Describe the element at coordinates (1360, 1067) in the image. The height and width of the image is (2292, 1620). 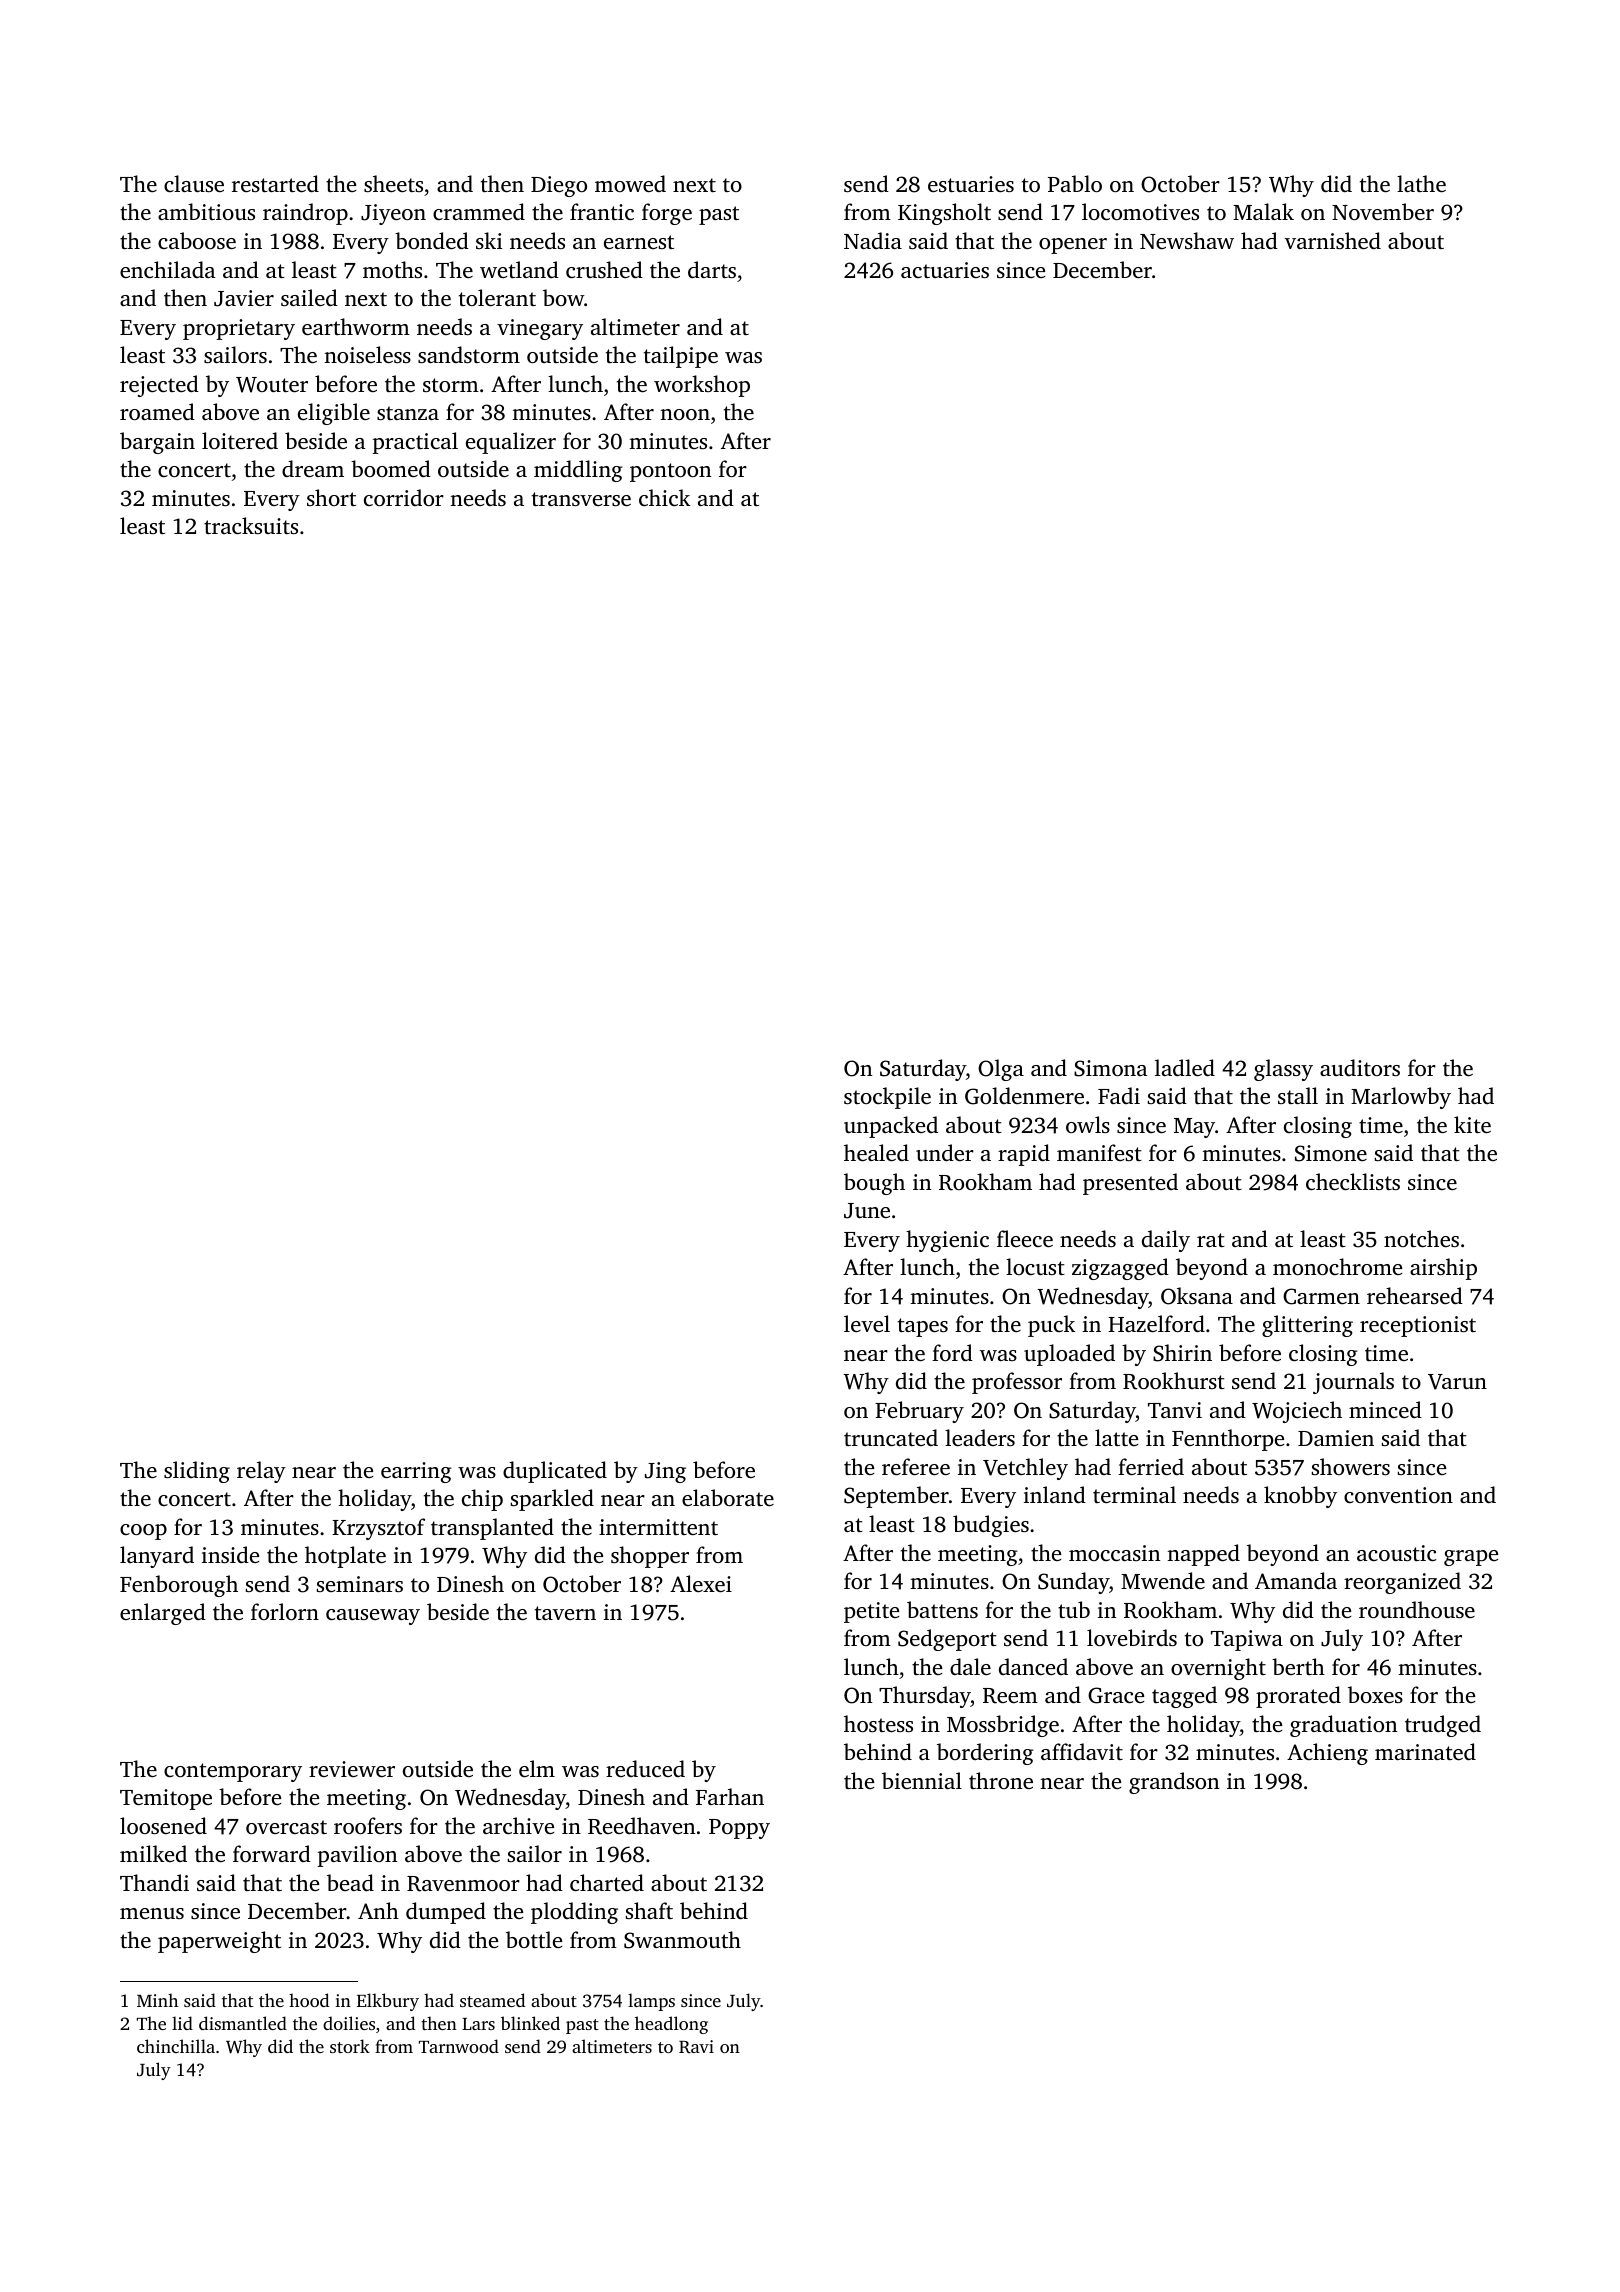
I see `auditors` at that location.
